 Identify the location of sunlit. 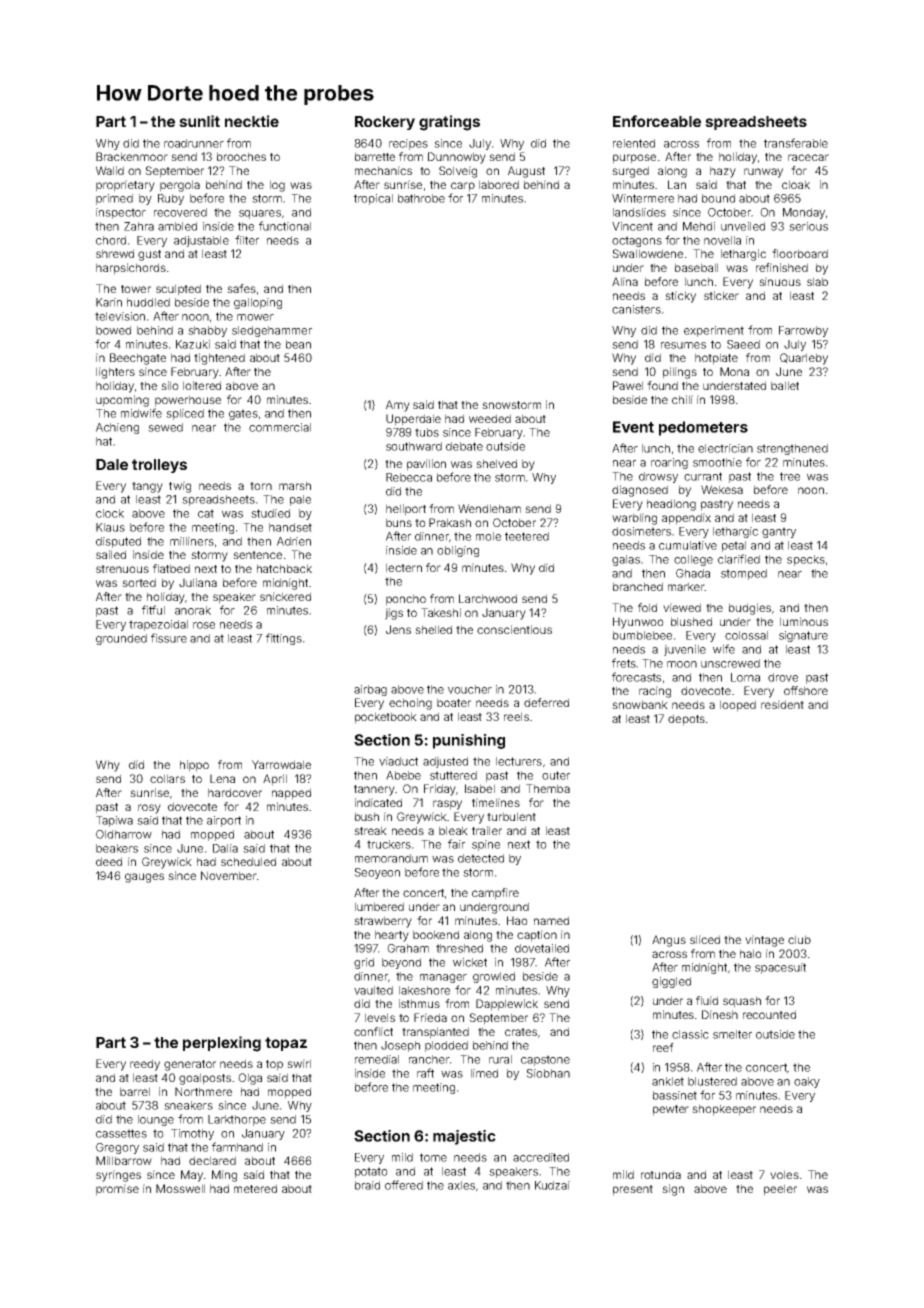
(199, 121).
